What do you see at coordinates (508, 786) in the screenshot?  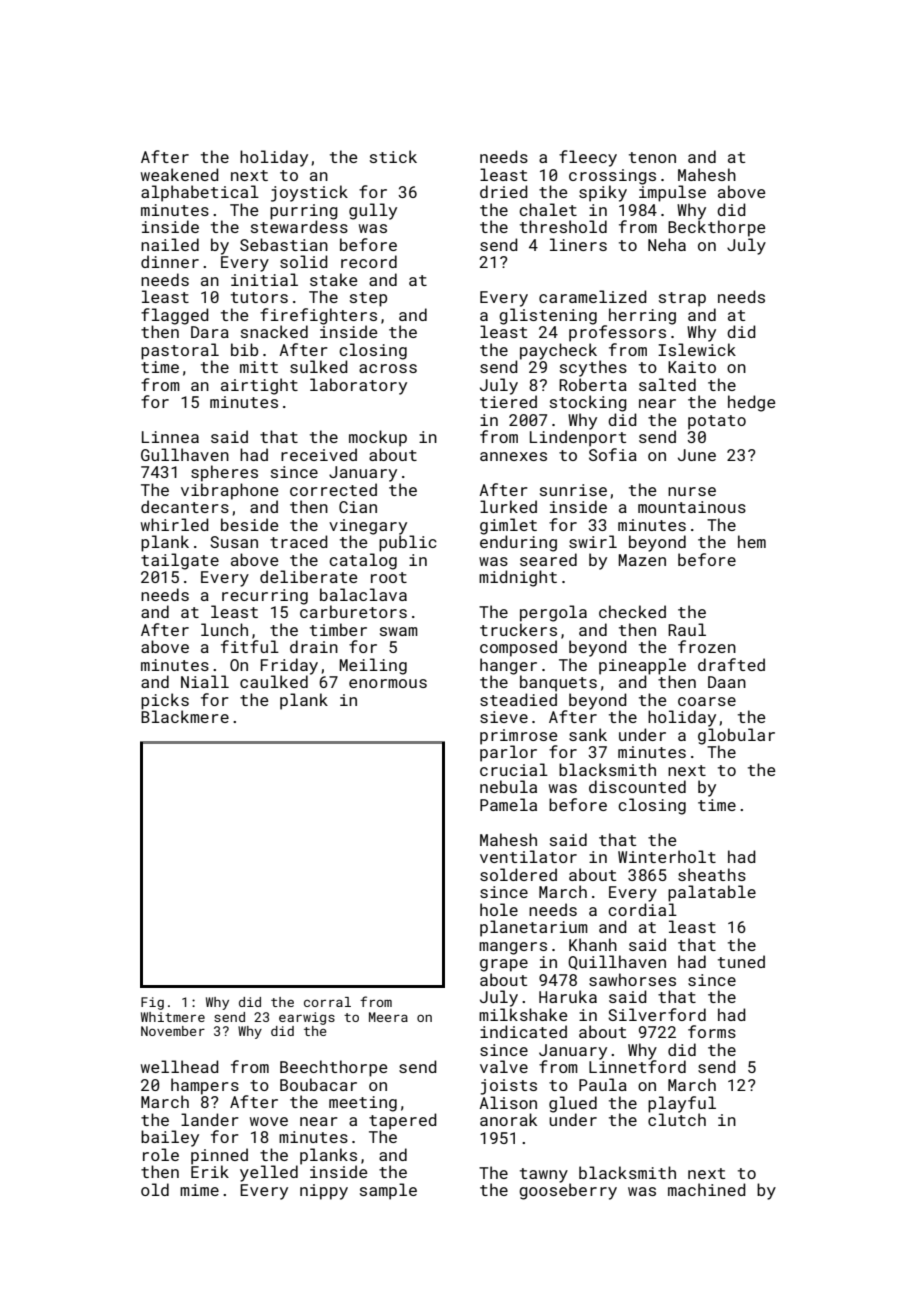 I see `nebula` at bounding box center [508, 786].
